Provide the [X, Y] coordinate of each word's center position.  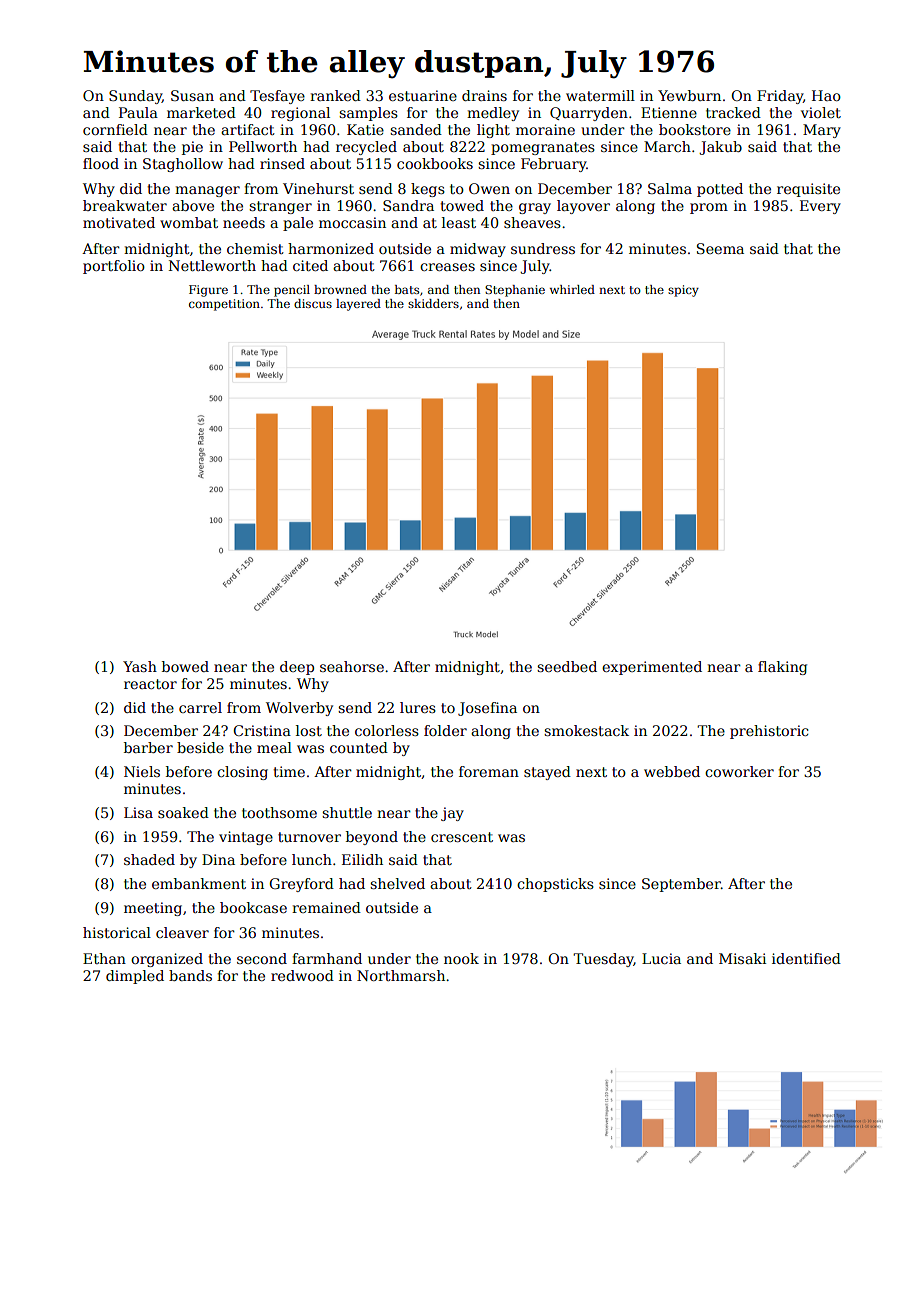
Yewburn [689, 95]
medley [493, 114]
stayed [547, 773]
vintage [246, 838]
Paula [138, 112]
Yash [140, 666]
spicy [683, 291]
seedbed [567, 666]
